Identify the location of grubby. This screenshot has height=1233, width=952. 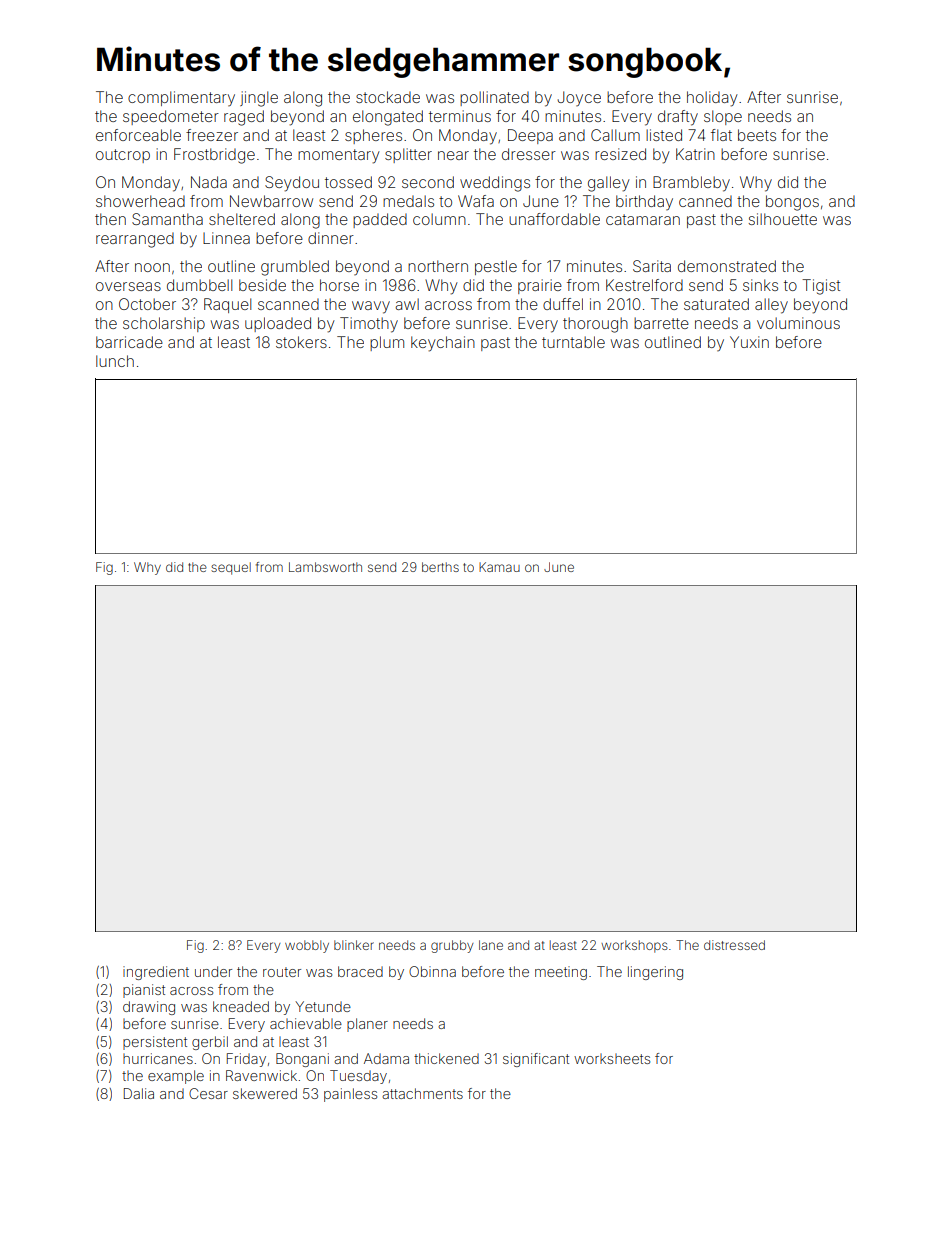
(452, 946).
